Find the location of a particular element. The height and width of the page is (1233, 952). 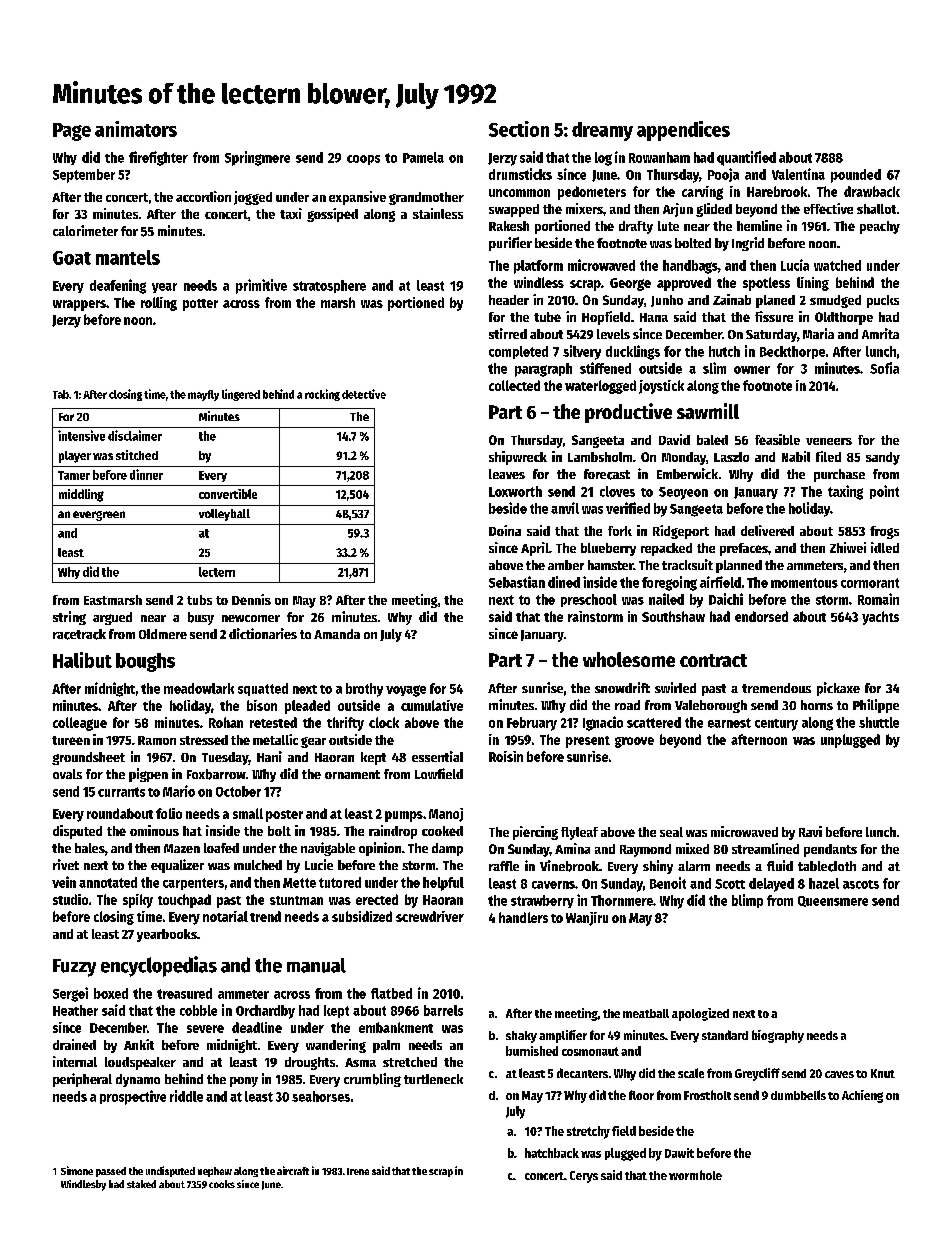

drafty is located at coordinates (636, 227).
